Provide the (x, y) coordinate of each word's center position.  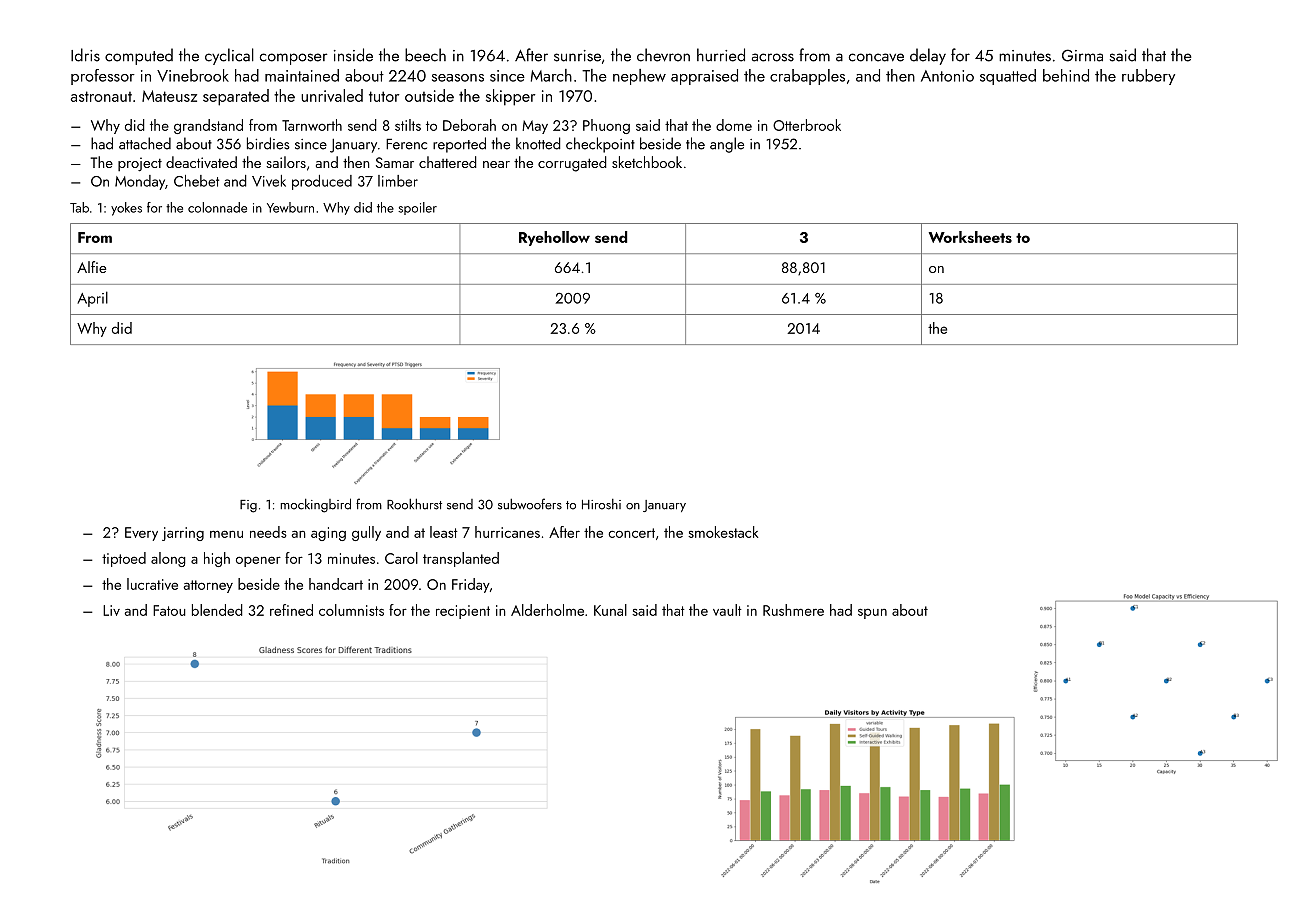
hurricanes (507, 532)
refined (291, 610)
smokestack (723, 532)
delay (928, 56)
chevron (663, 55)
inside (353, 55)
